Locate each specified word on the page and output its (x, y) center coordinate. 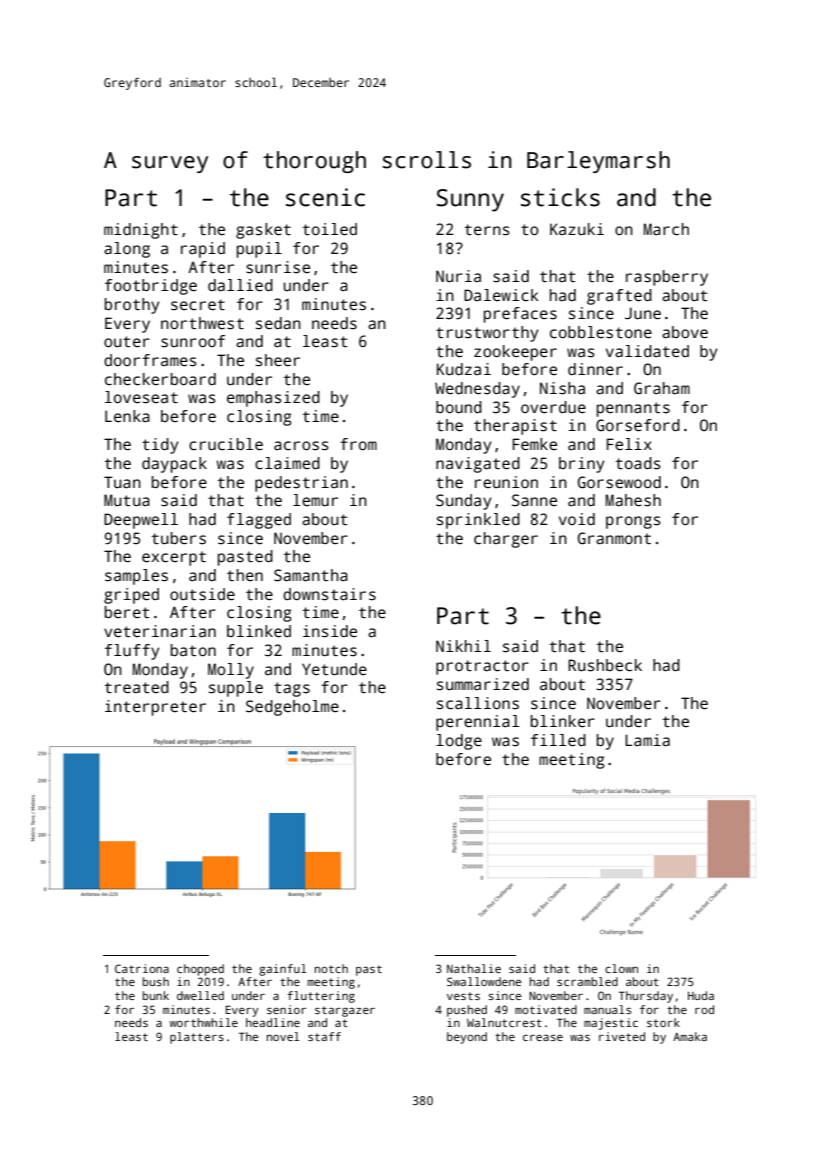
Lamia (647, 740)
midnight (141, 231)
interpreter (155, 708)
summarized (483, 684)
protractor (482, 667)
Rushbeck (605, 665)
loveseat (141, 397)
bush (156, 981)
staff (324, 1036)
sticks (560, 197)
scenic (325, 197)
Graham (662, 388)
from (358, 444)
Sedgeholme (292, 708)
